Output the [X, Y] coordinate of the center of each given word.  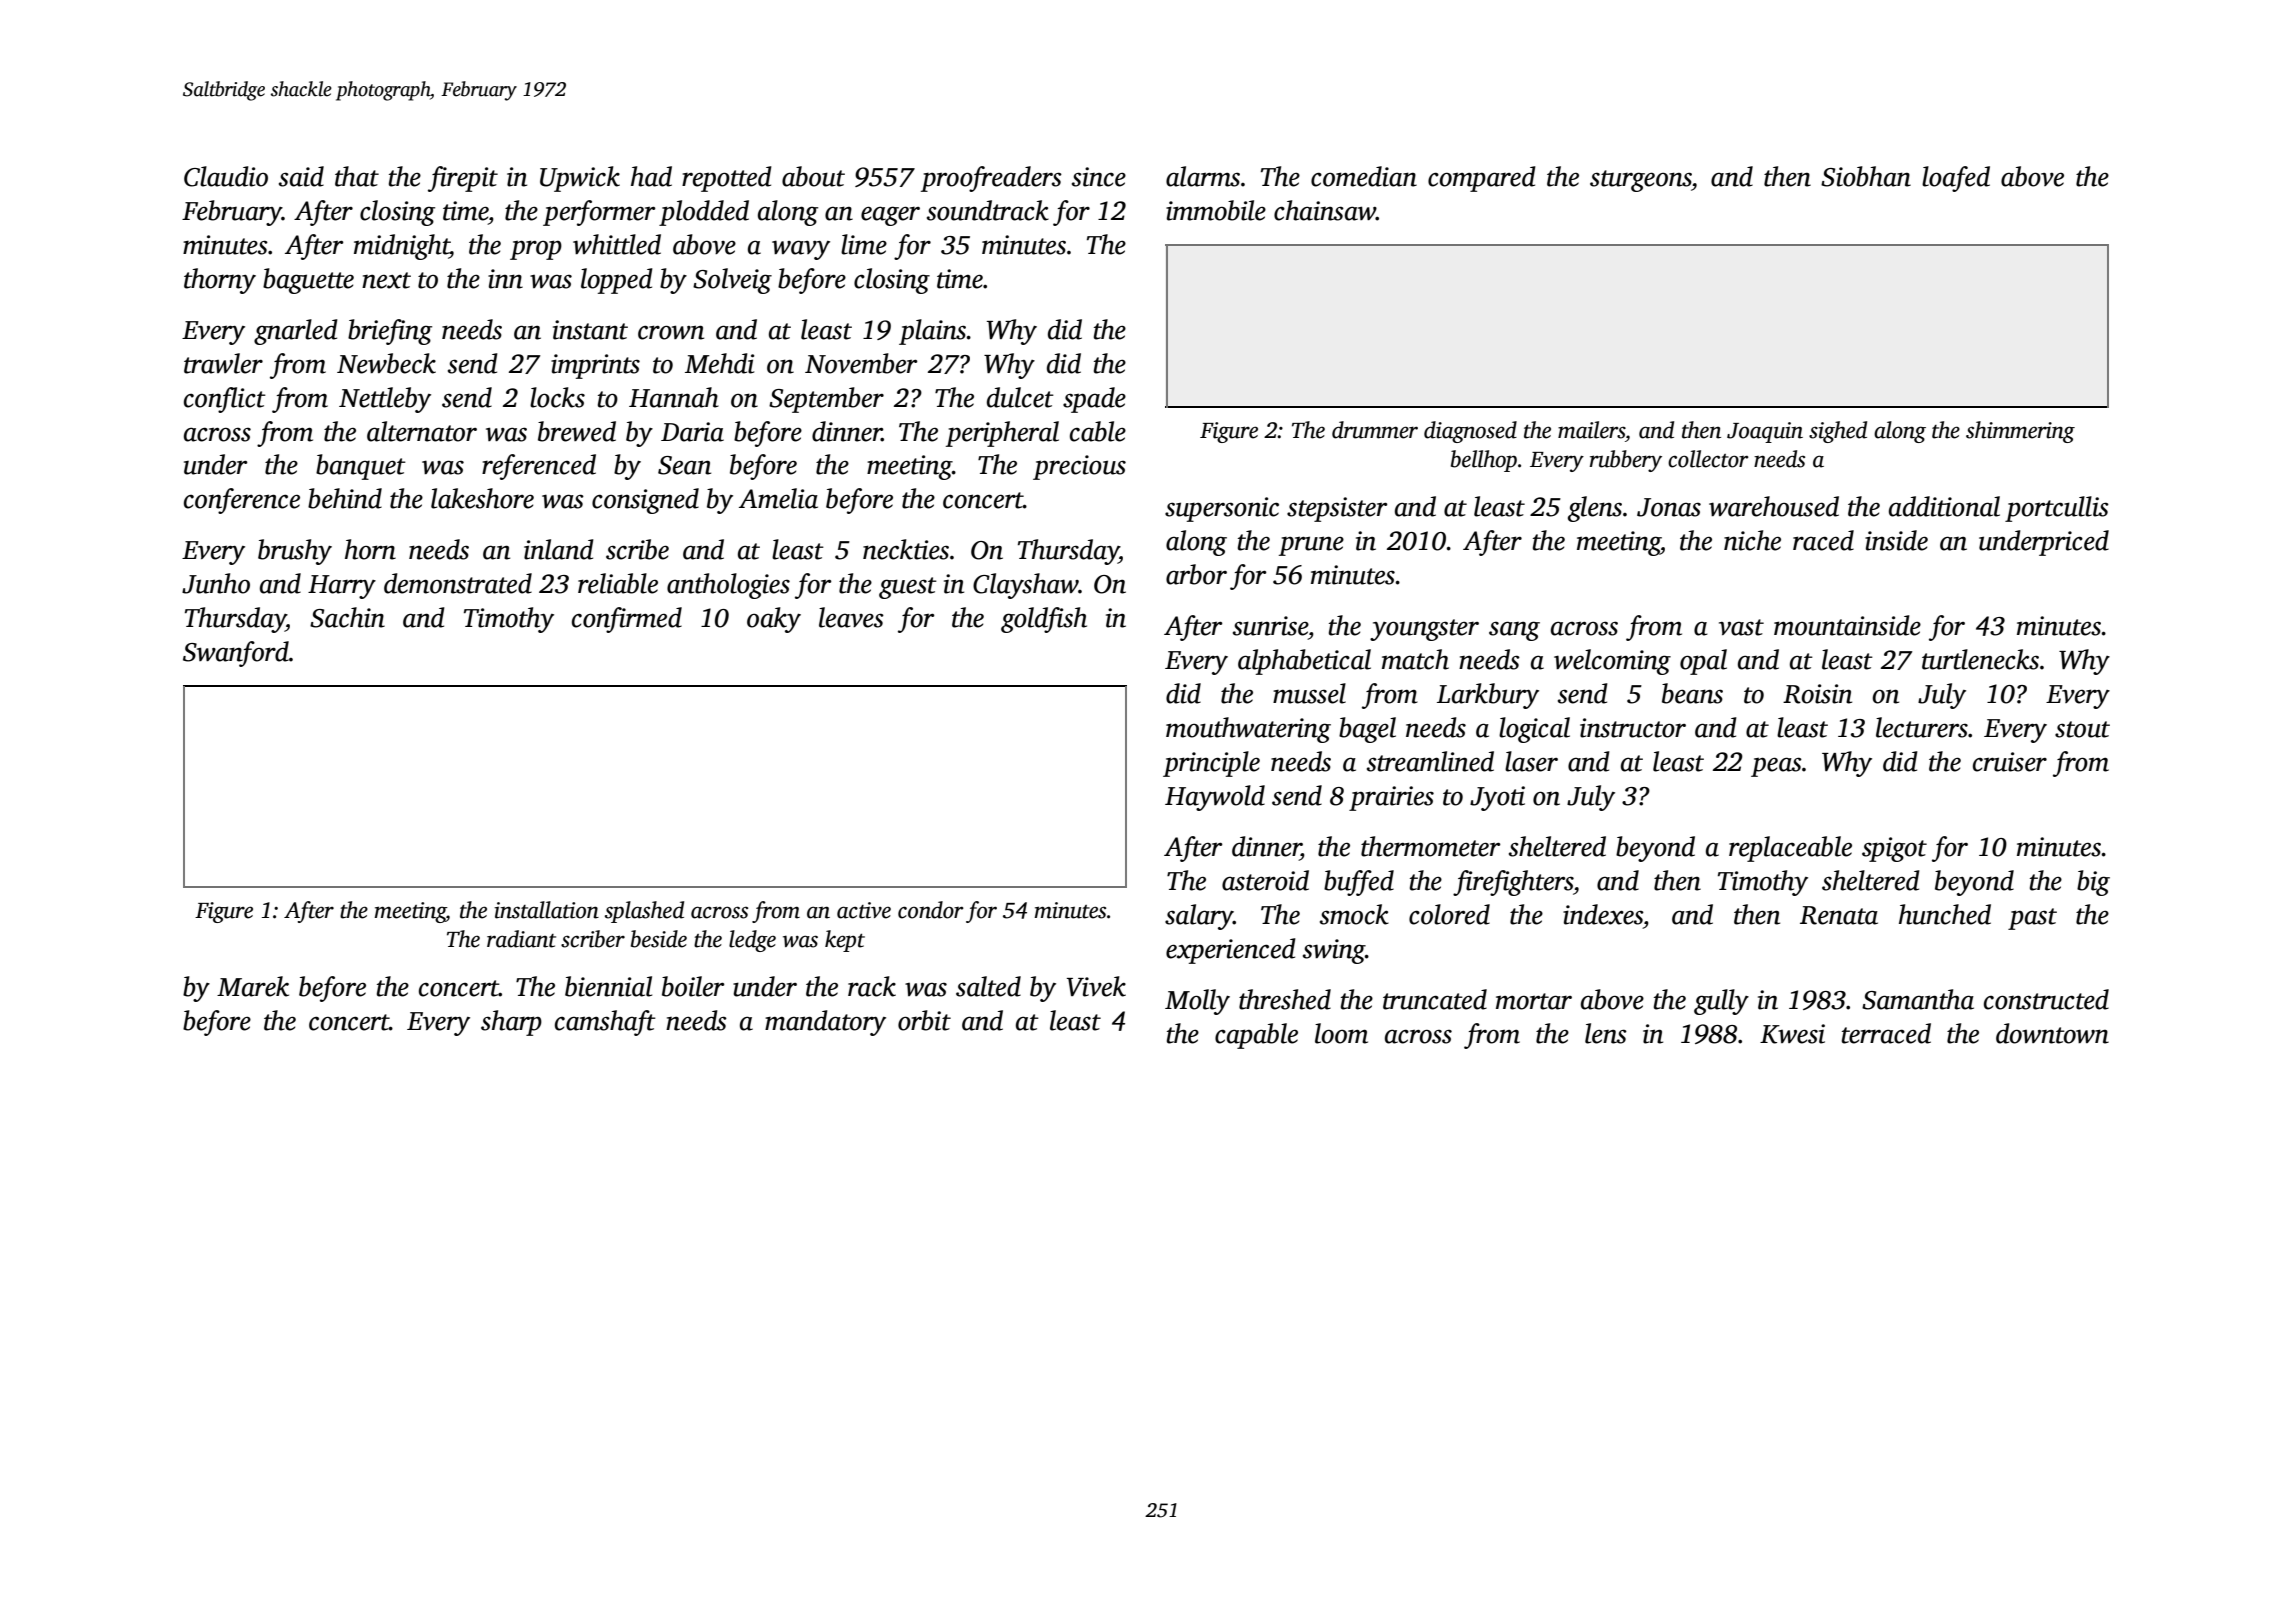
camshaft [605, 1023]
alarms [1203, 176]
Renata [1839, 915]
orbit [924, 1020]
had [651, 176]
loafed [1956, 179]
